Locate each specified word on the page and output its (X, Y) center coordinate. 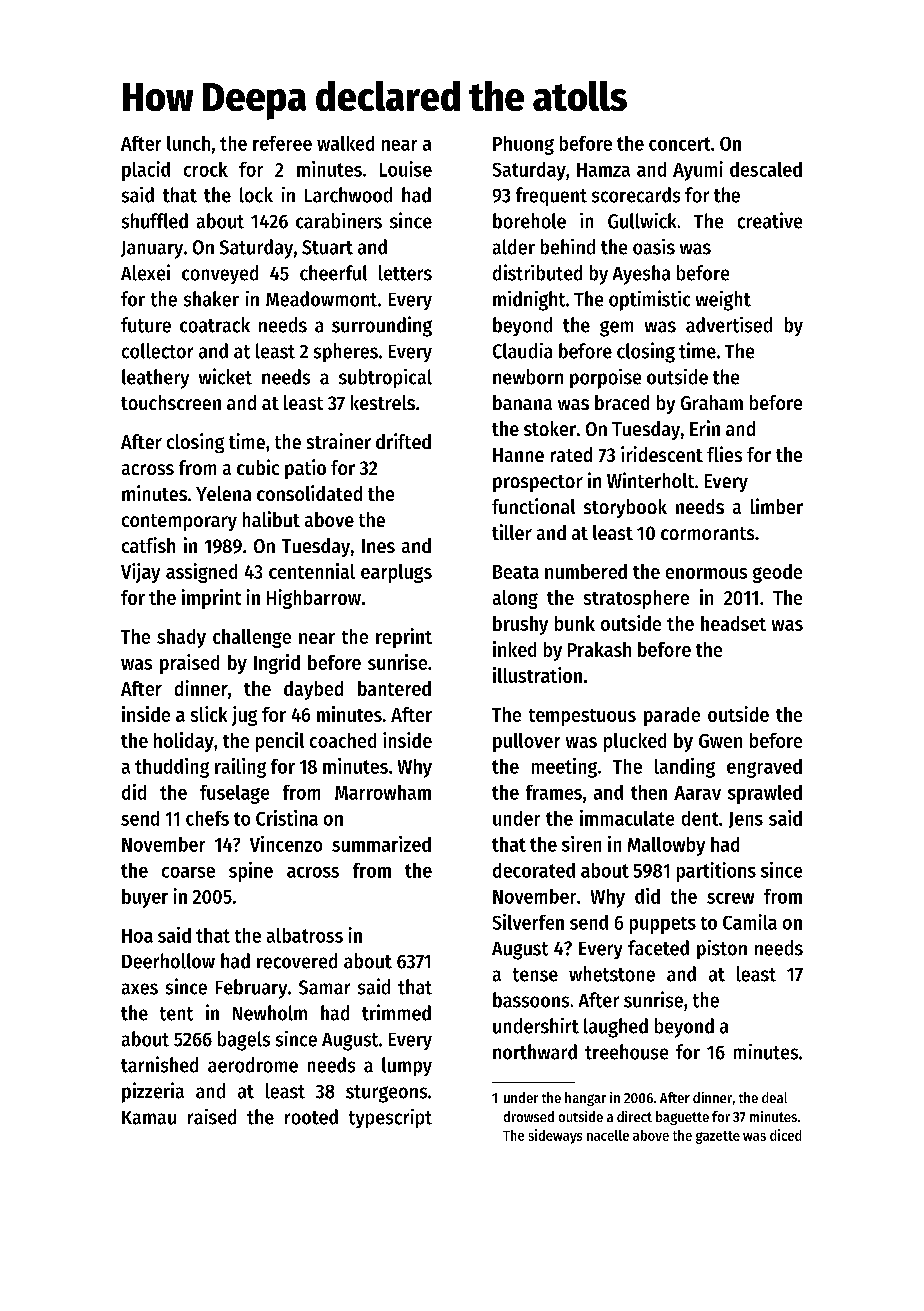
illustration (537, 675)
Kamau (149, 1118)
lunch (188, 143)
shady (181, 638)
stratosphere (636, 599)
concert (679, 144)
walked (345, 143)
